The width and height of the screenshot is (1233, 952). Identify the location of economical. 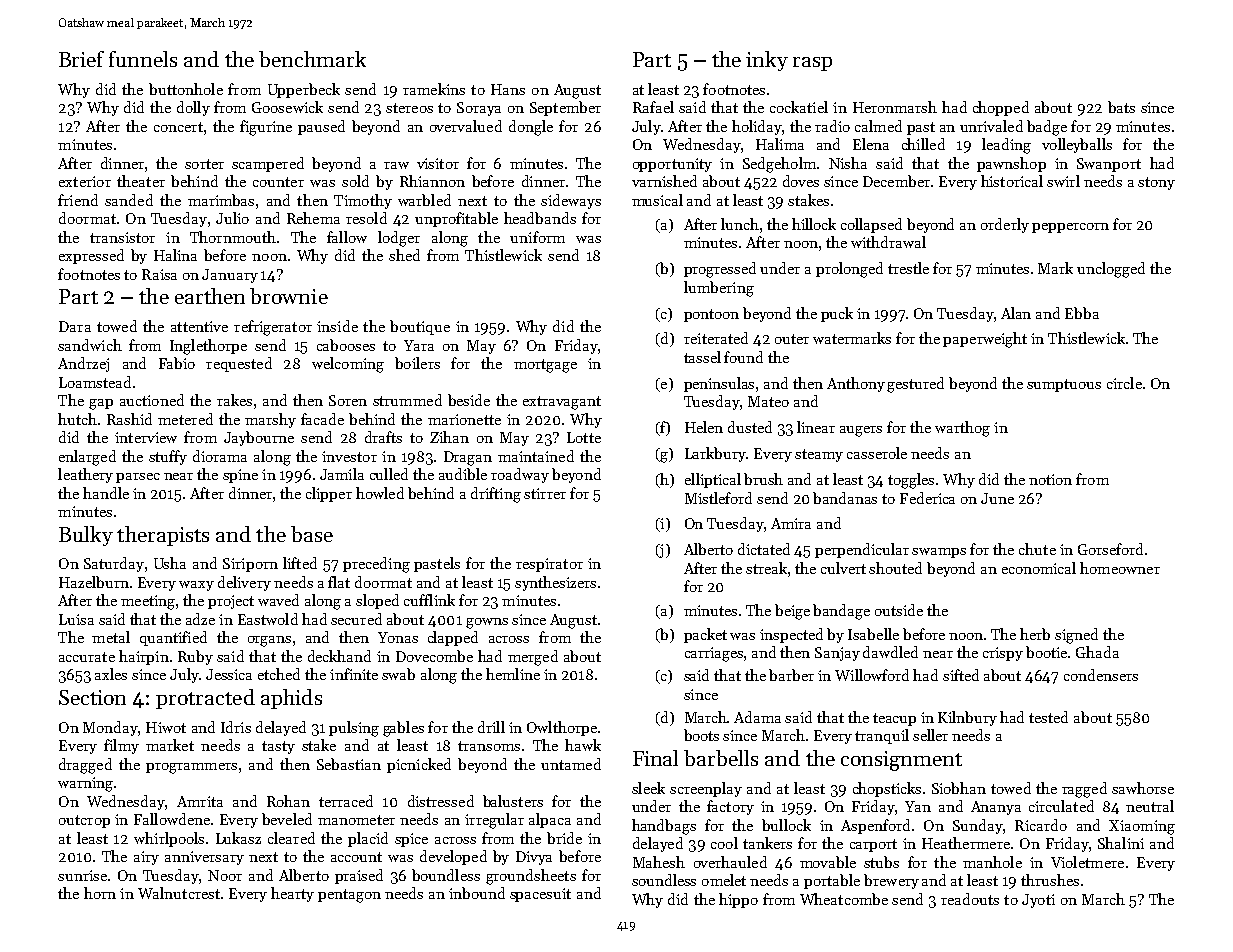
(1039, 568).
